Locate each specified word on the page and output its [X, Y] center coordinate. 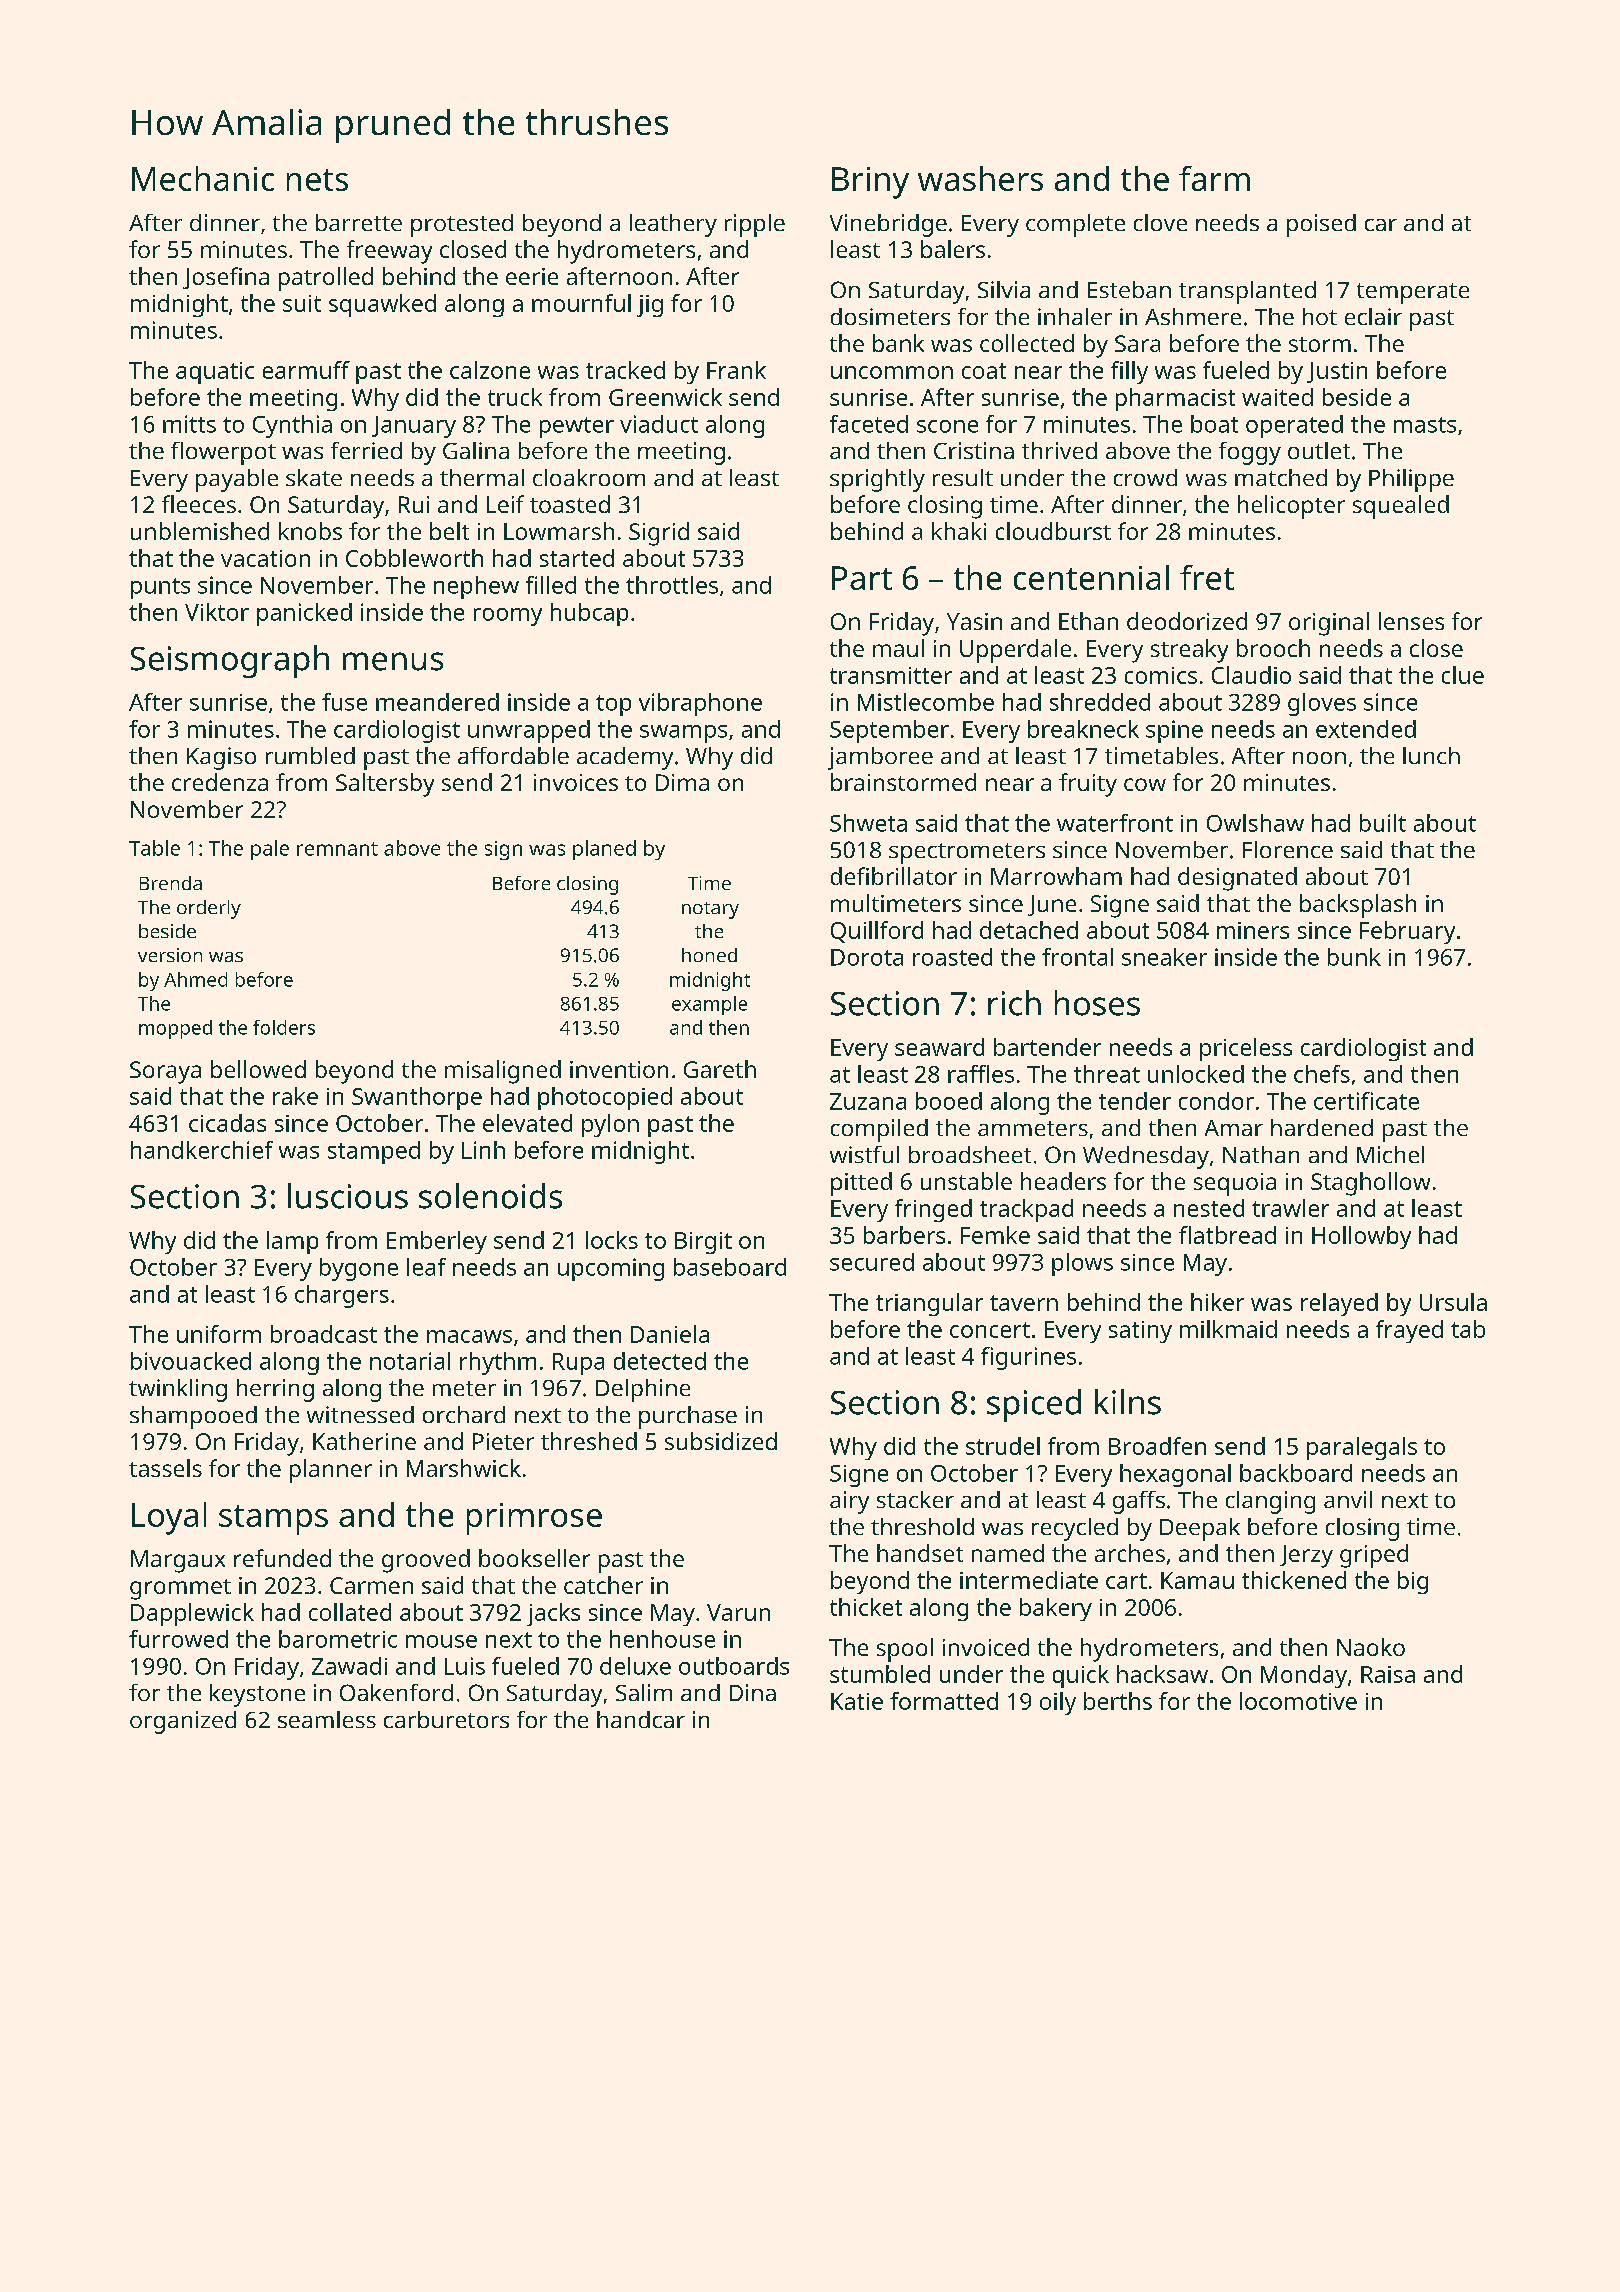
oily [1058, 1703]
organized [183, 1722]
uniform [219, 1334]
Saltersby [385, 785]
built [1383, 823]
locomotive [1298, 1701]
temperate [1413, 293]
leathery [673, 225]
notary [710, 910]
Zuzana [868, 1101]
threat [1107, 1074]
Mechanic [203, 178]
